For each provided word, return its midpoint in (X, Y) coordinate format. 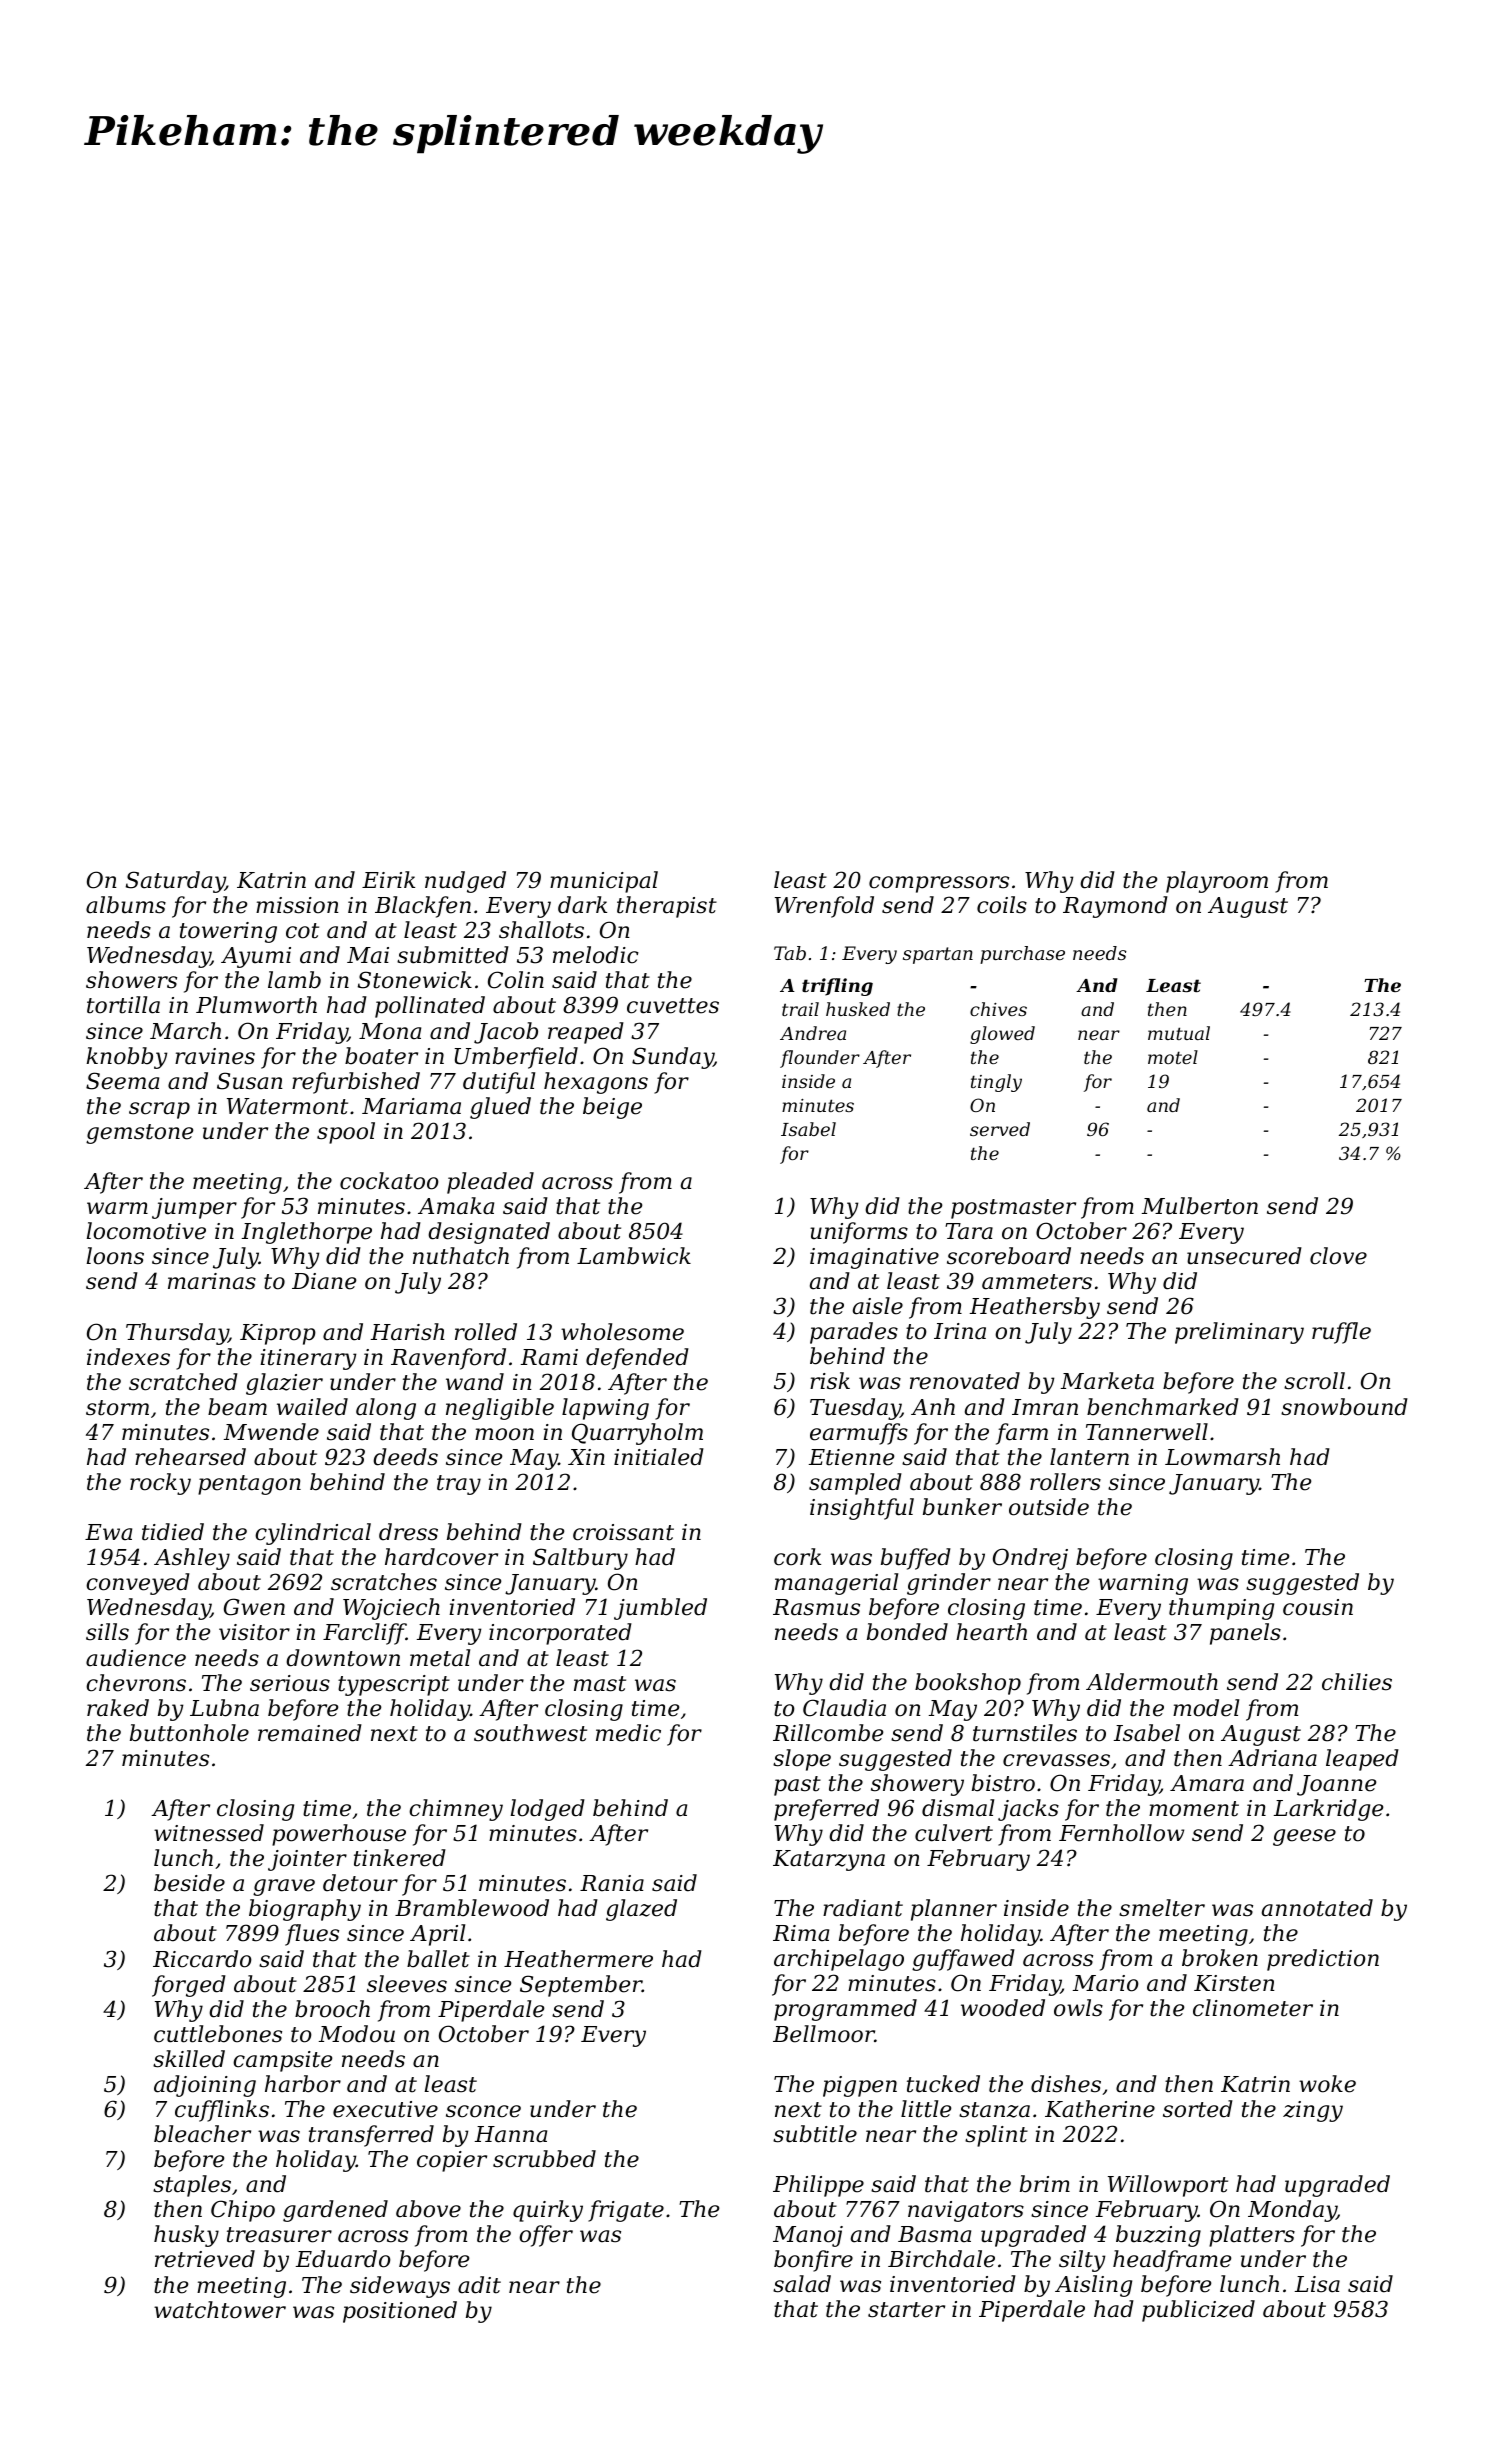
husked (858, 1009)
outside (1049, 1507)
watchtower (220, 2310)
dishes (1066, 2084)
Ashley (192, 1559)
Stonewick (415, 980)
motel (1173, 1057)
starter (906, 2310)
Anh (933, 1406)
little (926, 2109)
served (1000, 1129)
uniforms (859, 1233)
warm (117, 1208)
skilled (189, 2059)
